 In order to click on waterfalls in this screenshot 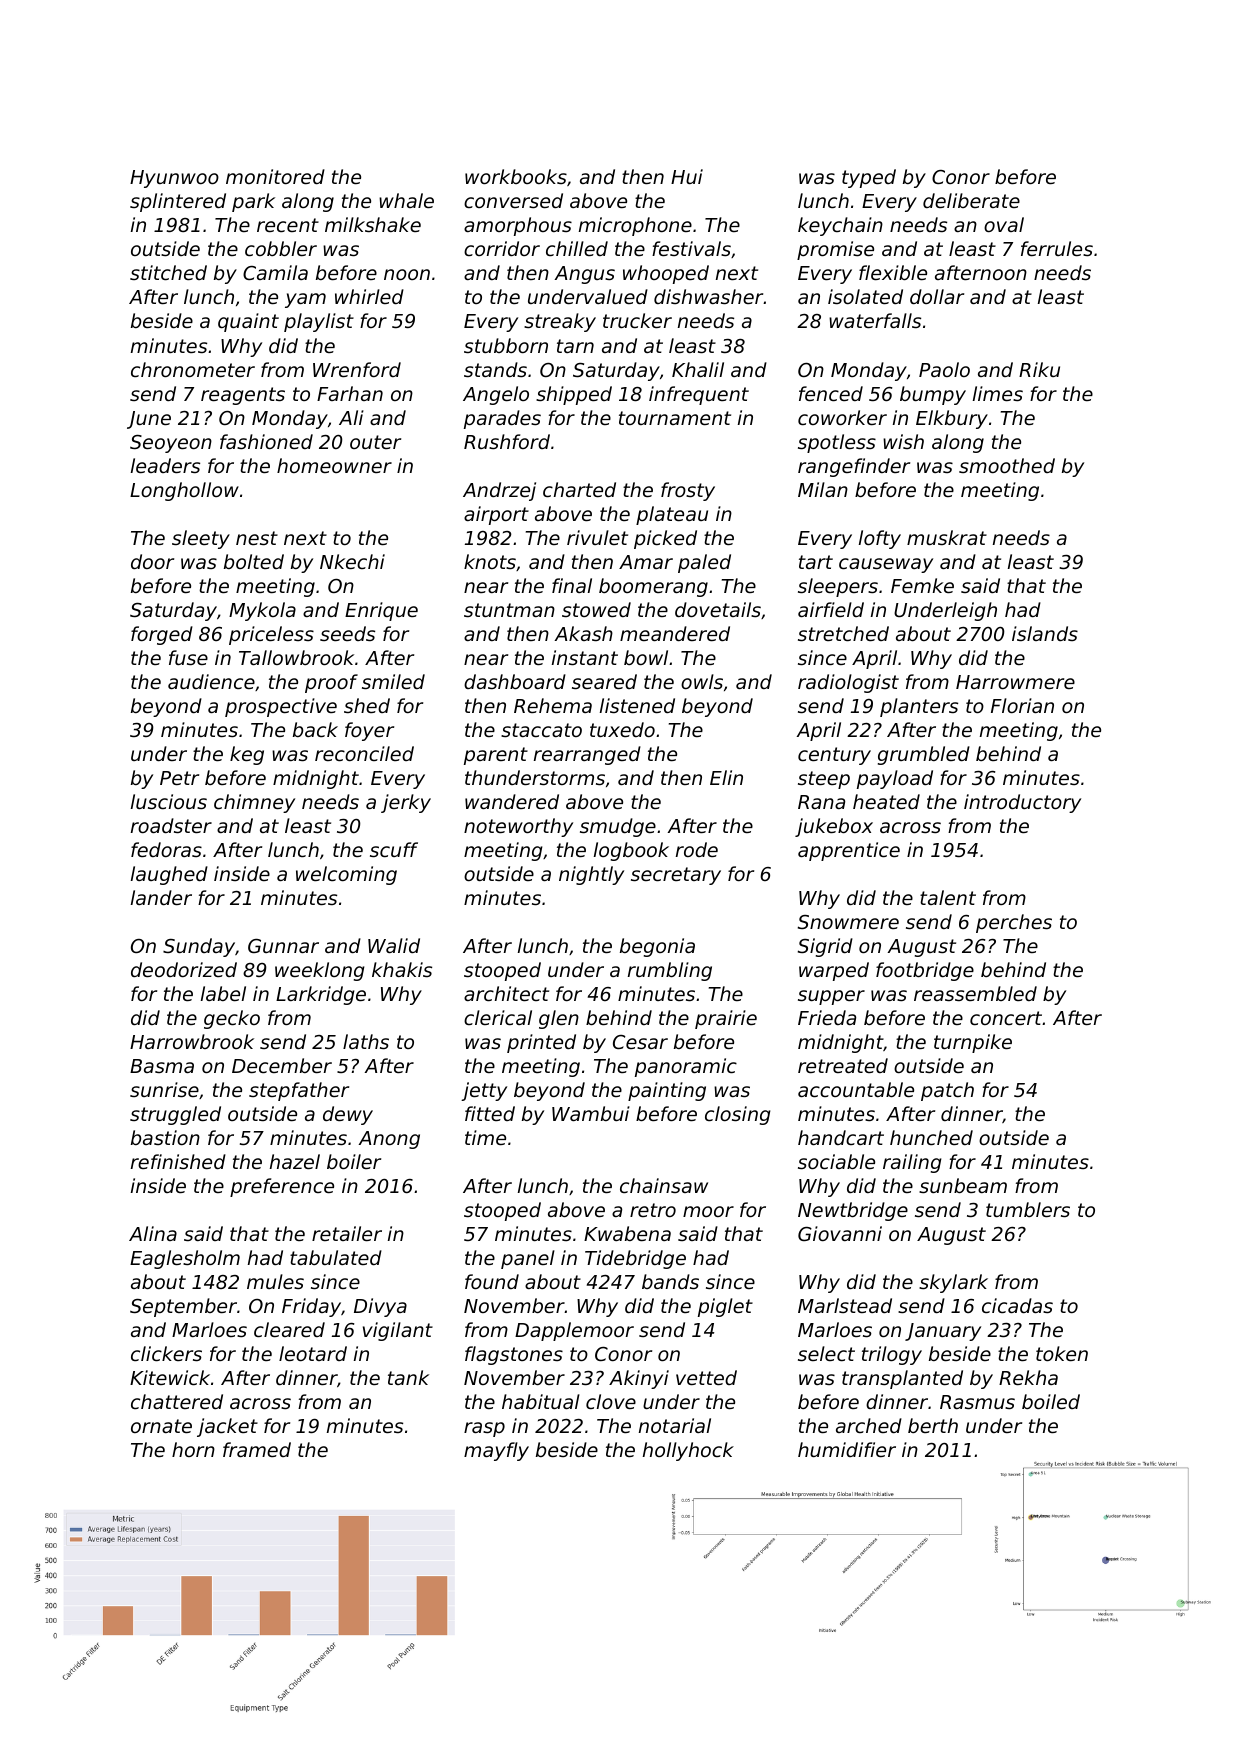, I will do `click(875, 320)`.
